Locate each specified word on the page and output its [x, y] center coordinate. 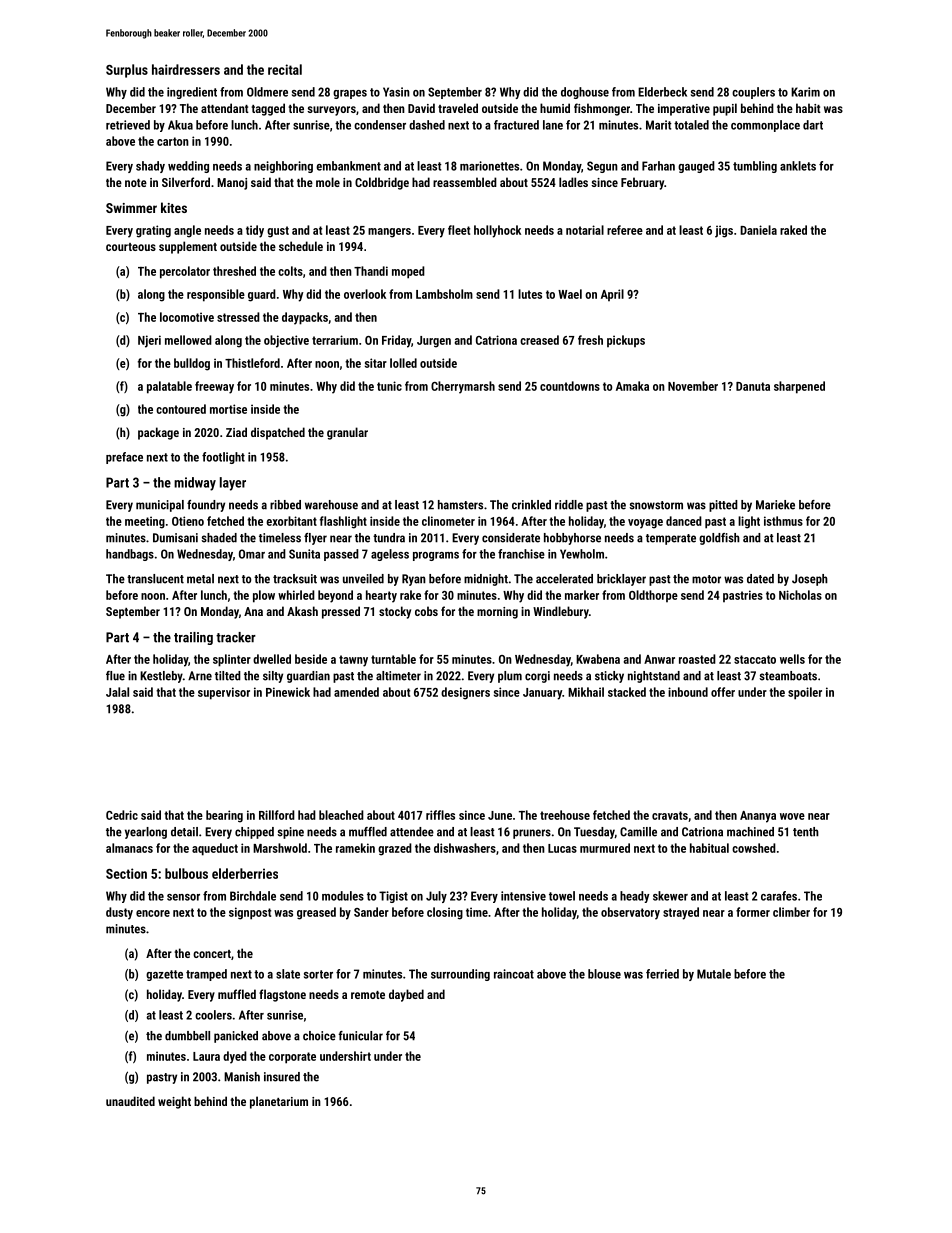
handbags [130, 555]
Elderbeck [662, 92]
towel [562, 896]
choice [319, 1036]
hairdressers [186, 69]
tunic [389, 386]
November [693, 386]
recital [285, 69]
